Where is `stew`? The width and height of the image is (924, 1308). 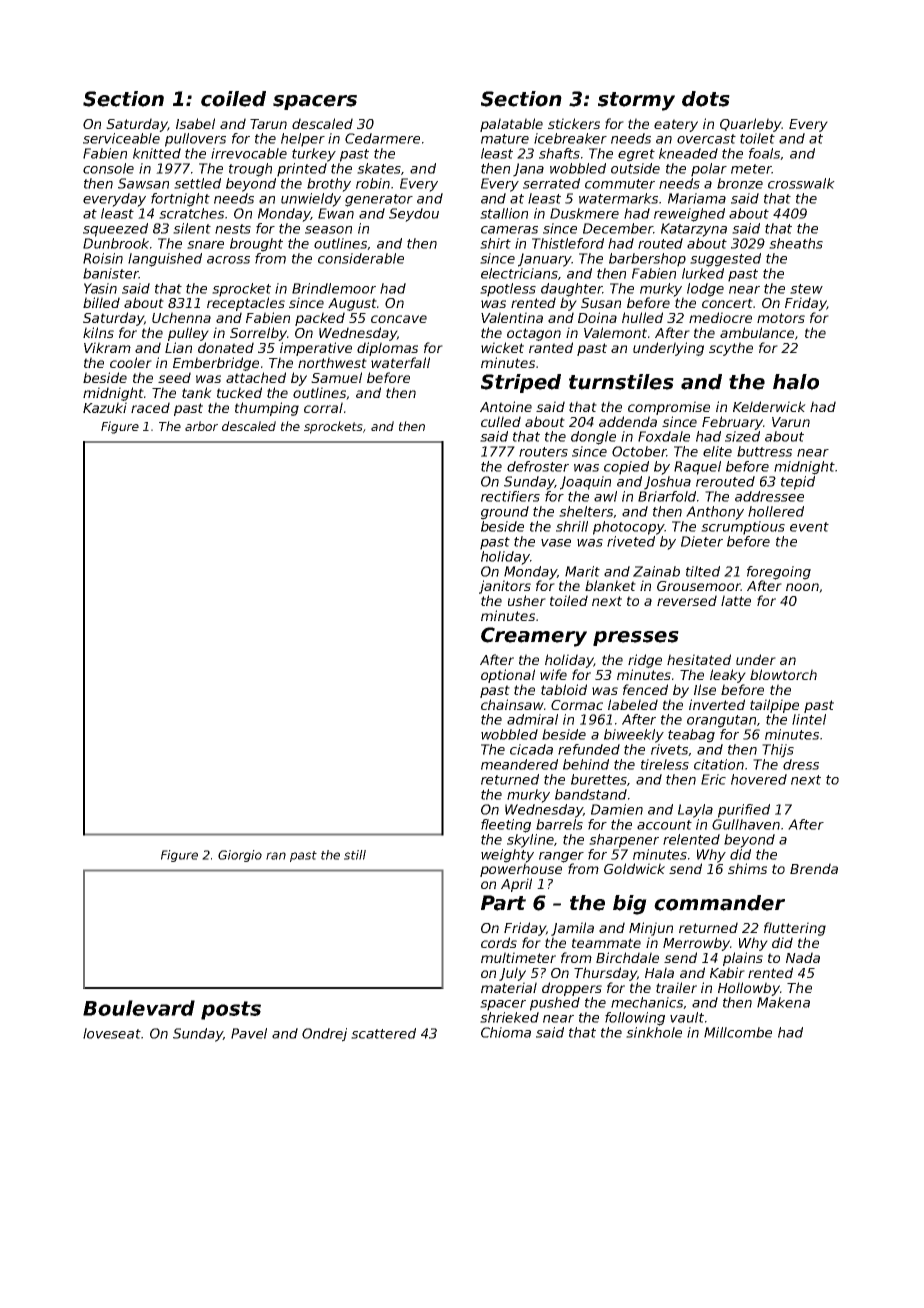 stew is located at coordinates (806, 289).
